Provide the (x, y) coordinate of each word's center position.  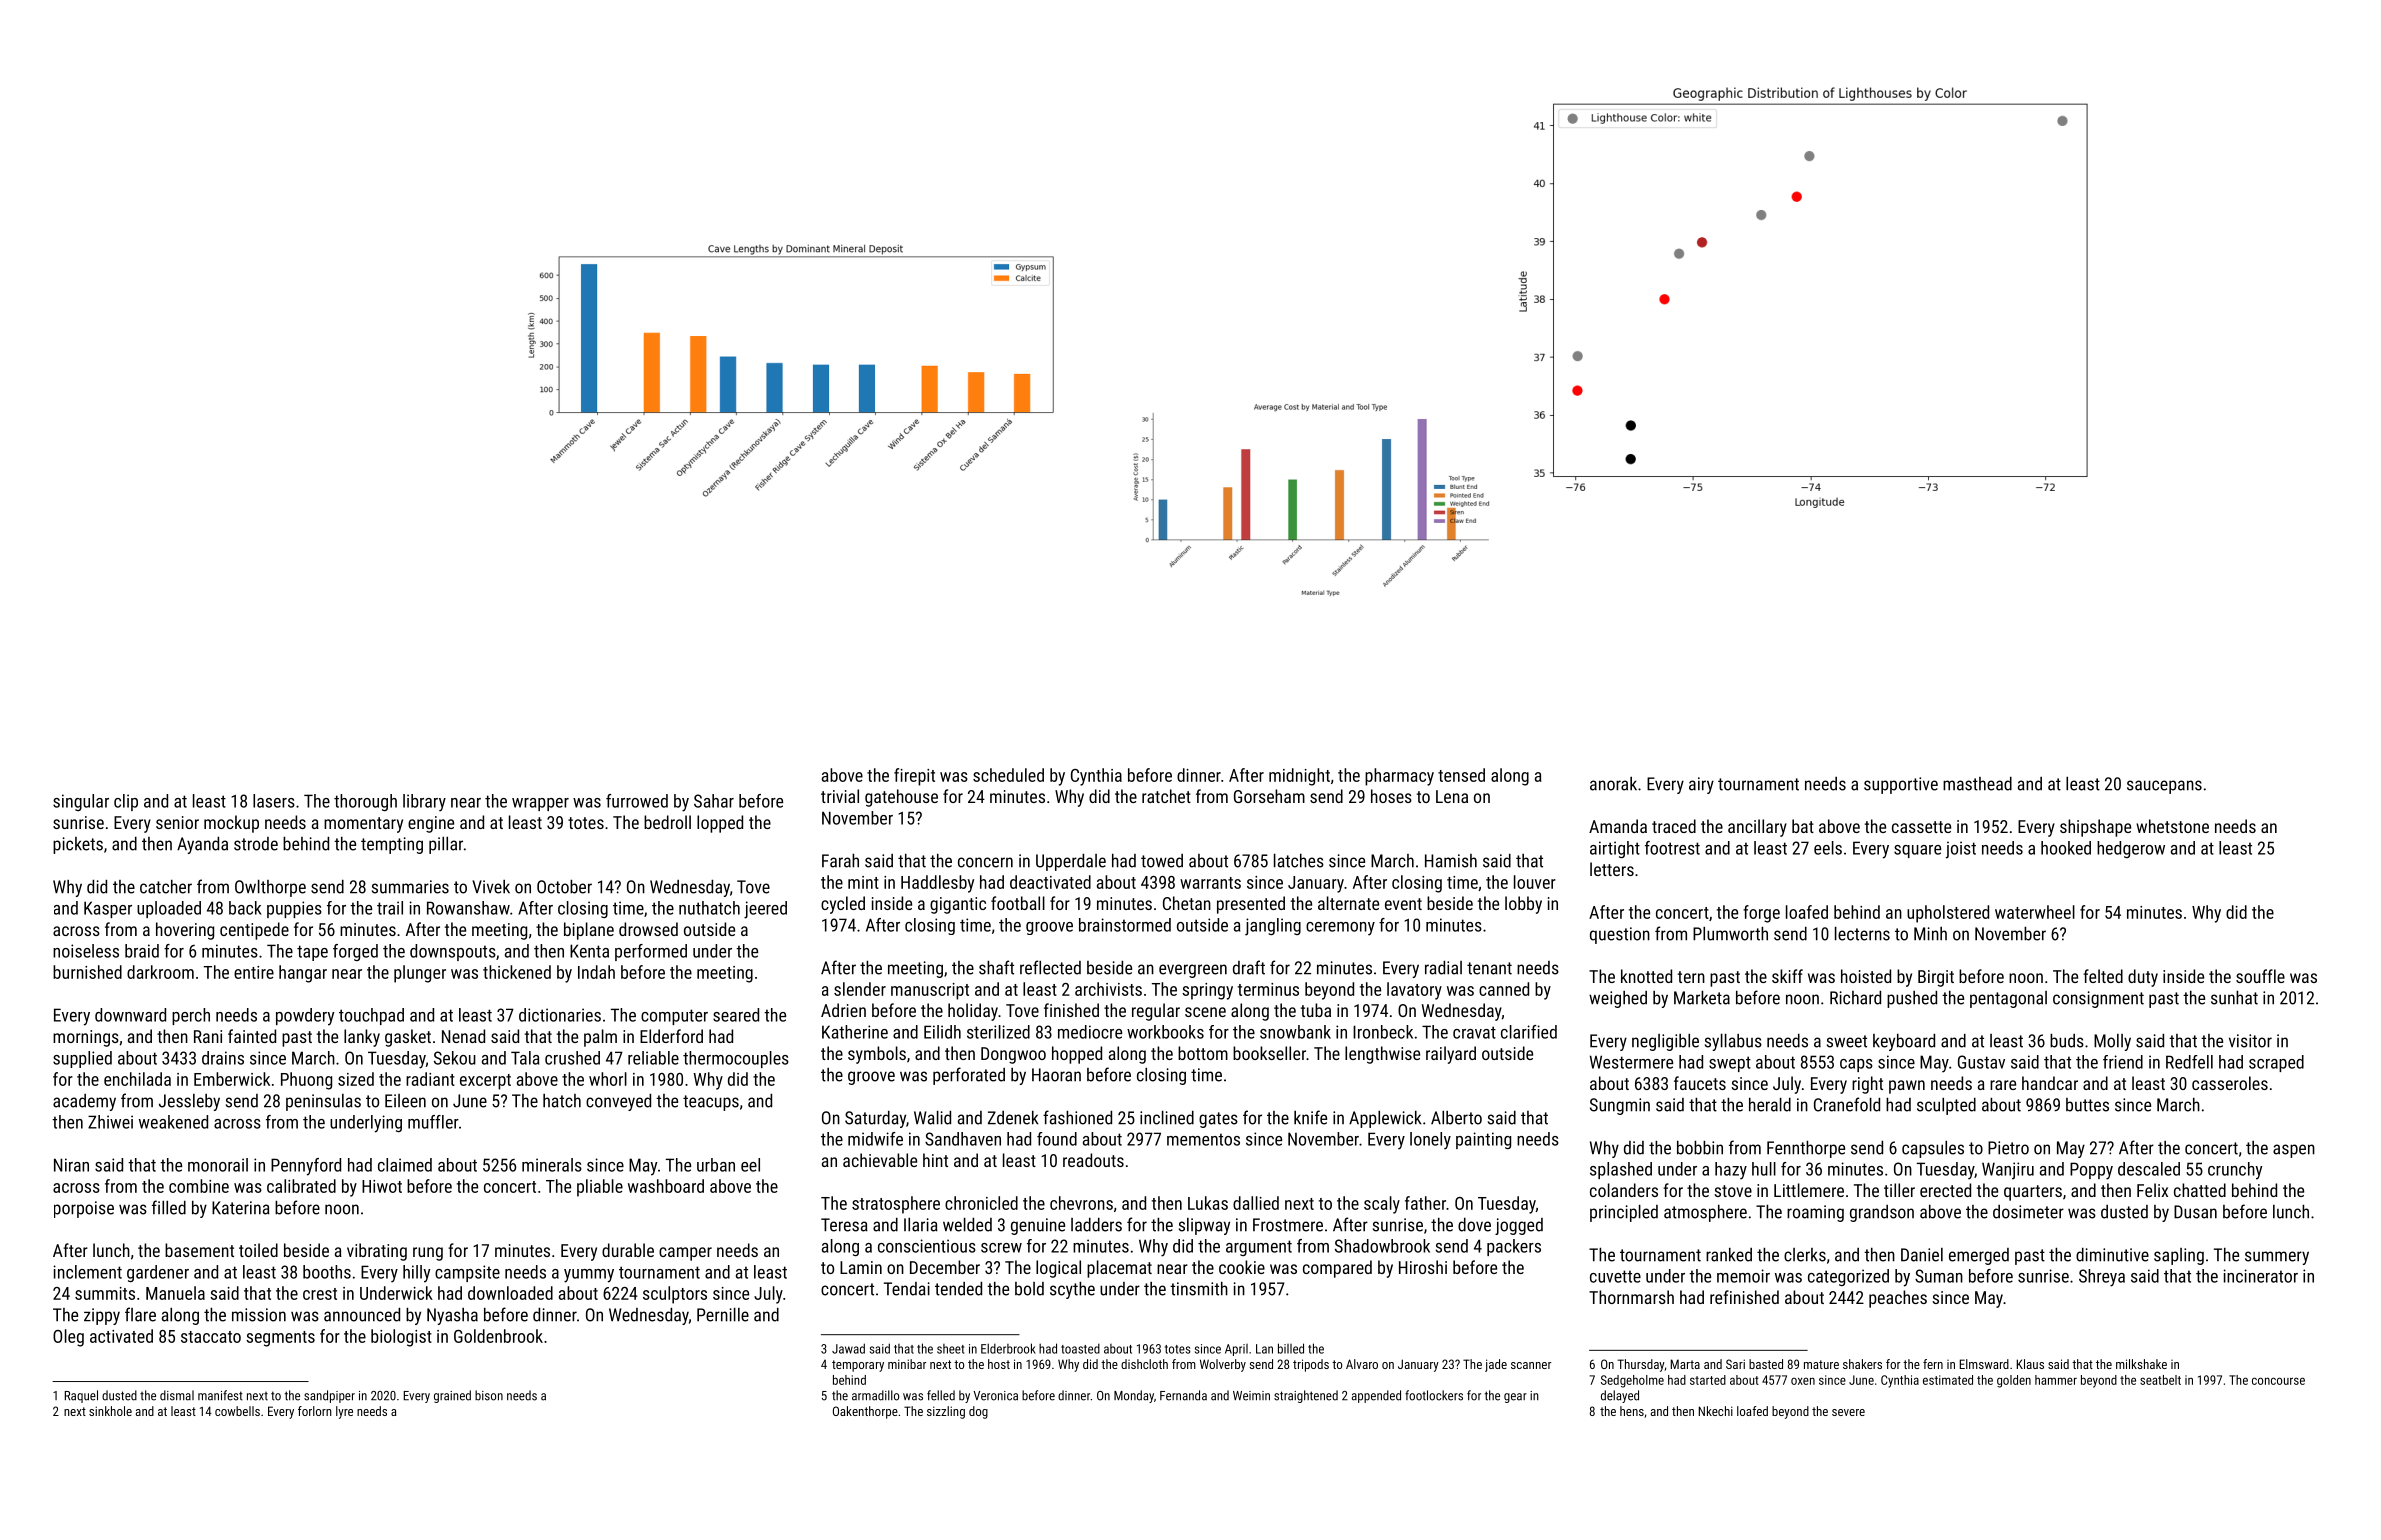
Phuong (306, 1081)
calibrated (301, 1186)
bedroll (667, 822)
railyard (1451, 1055)
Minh (1930, 934)
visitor (2250, 1041)
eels (1828, 848)
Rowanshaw (468, 908)
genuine (1038, 1226)
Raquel (81, 1396)
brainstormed (1125, 925)
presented (1251, 905)
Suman (1939, 1276)
